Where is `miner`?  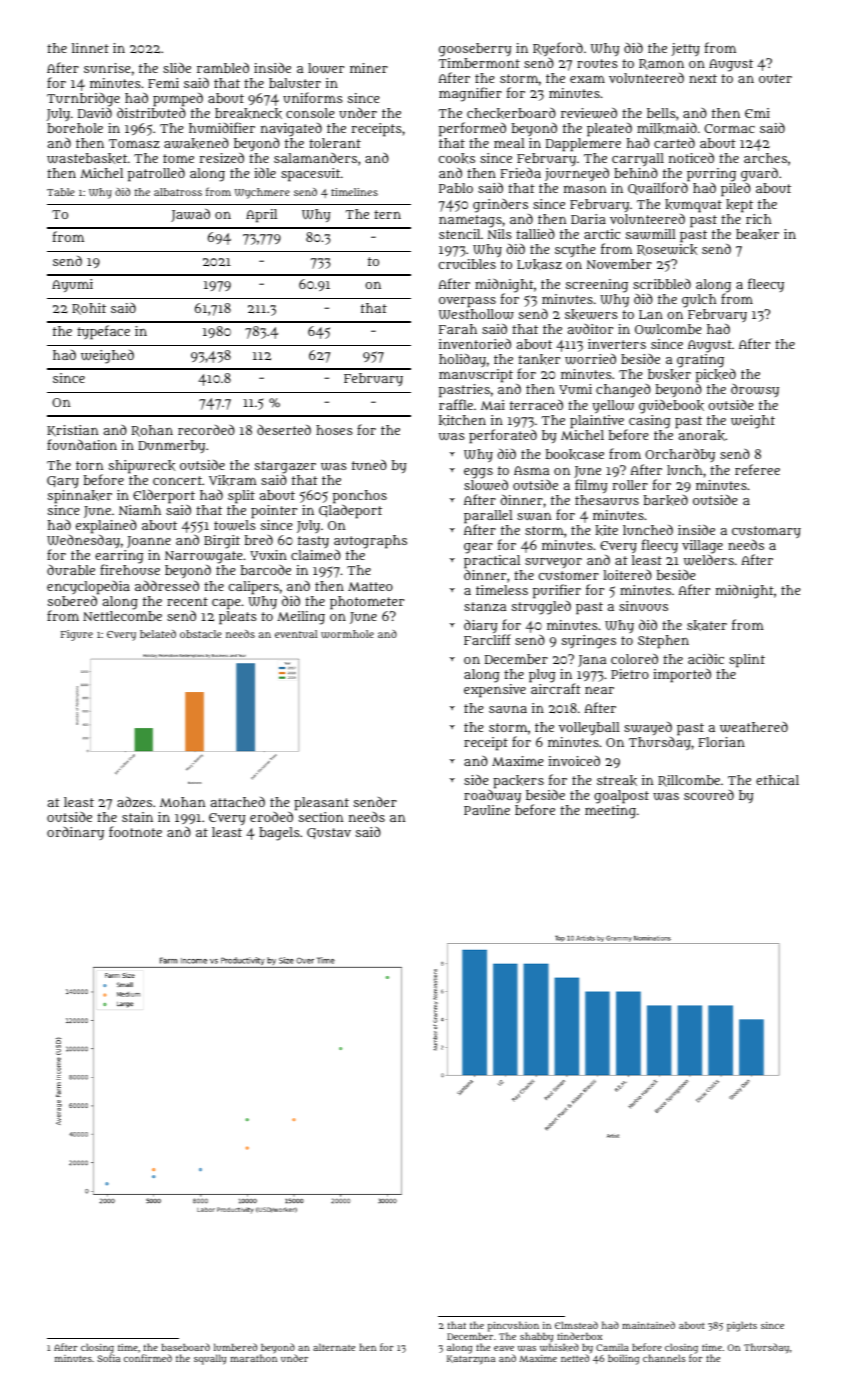
miner is located at coordinates (369, 68).
